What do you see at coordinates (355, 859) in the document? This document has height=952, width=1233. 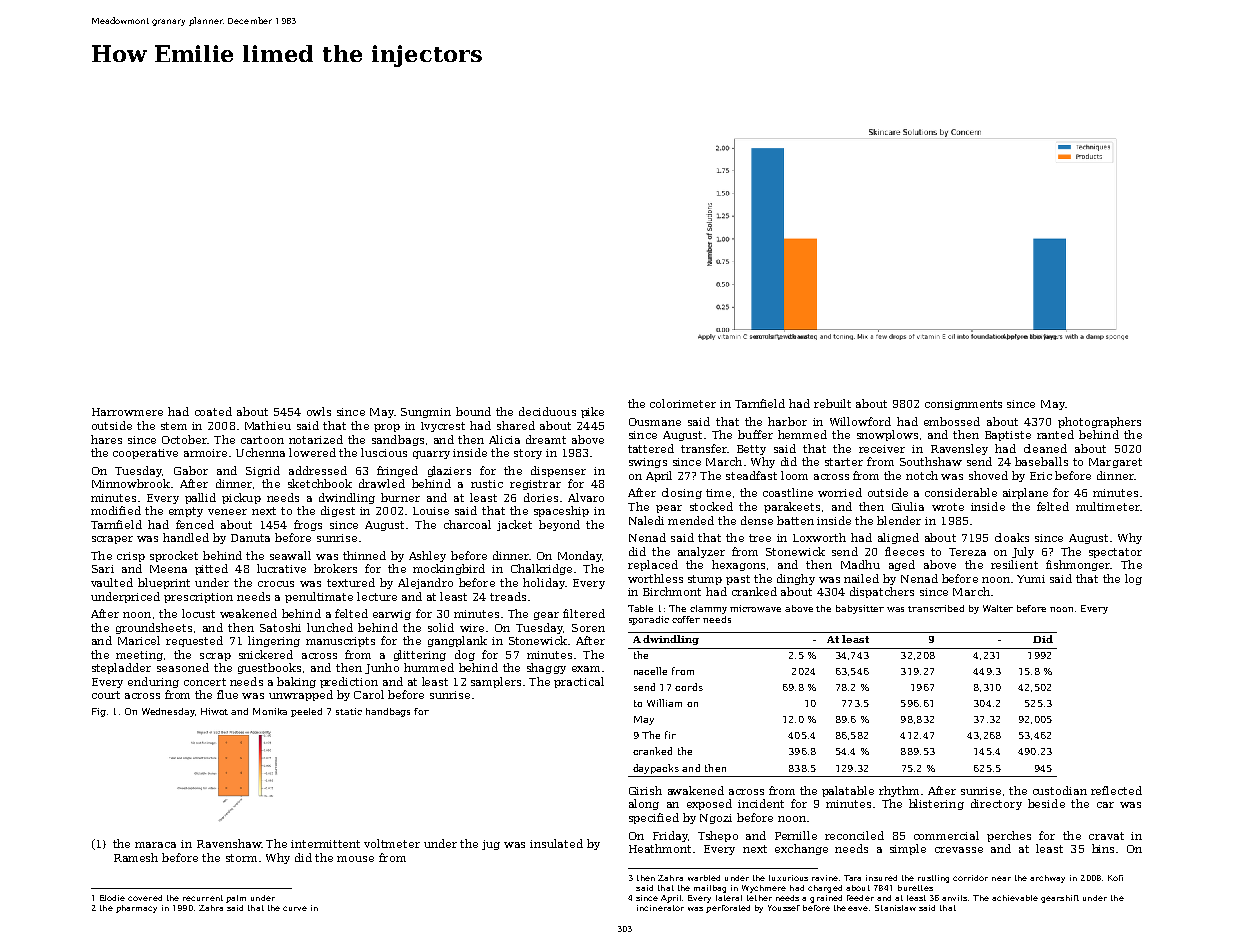 I see `mouse` at bounding box center [355, 859].
